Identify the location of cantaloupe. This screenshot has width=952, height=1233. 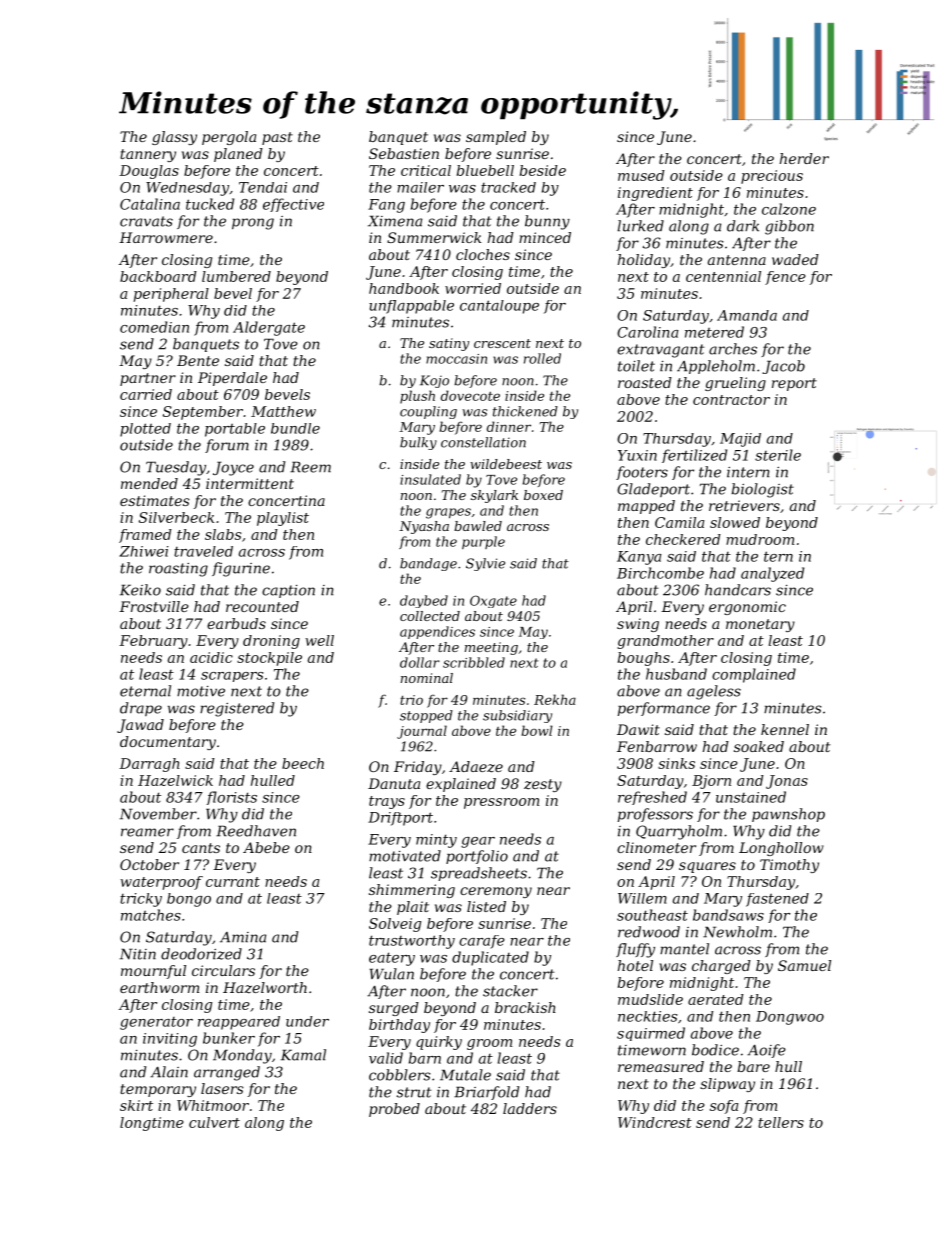
(499, 307).
